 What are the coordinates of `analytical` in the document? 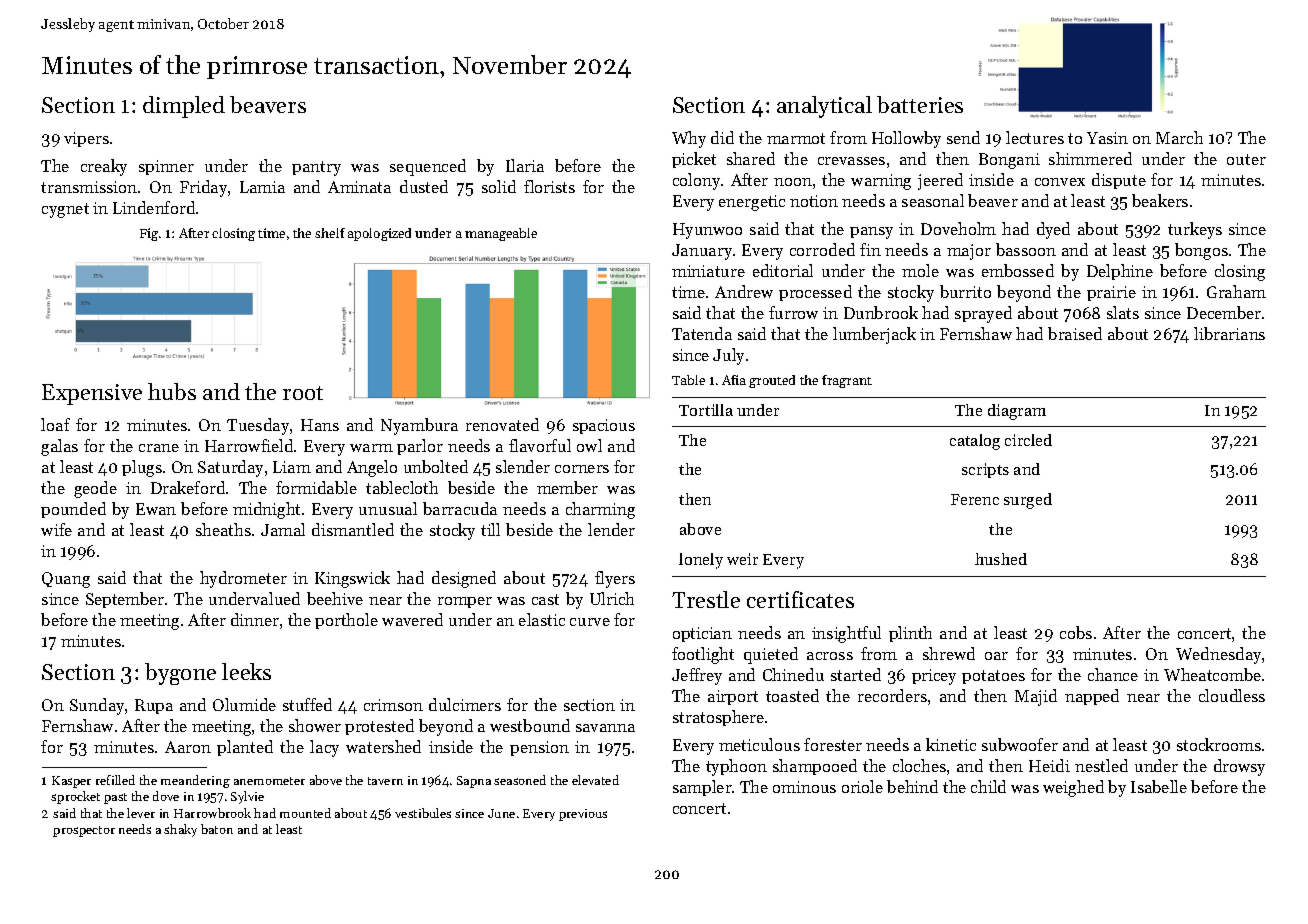 It's located at (824, 107).
